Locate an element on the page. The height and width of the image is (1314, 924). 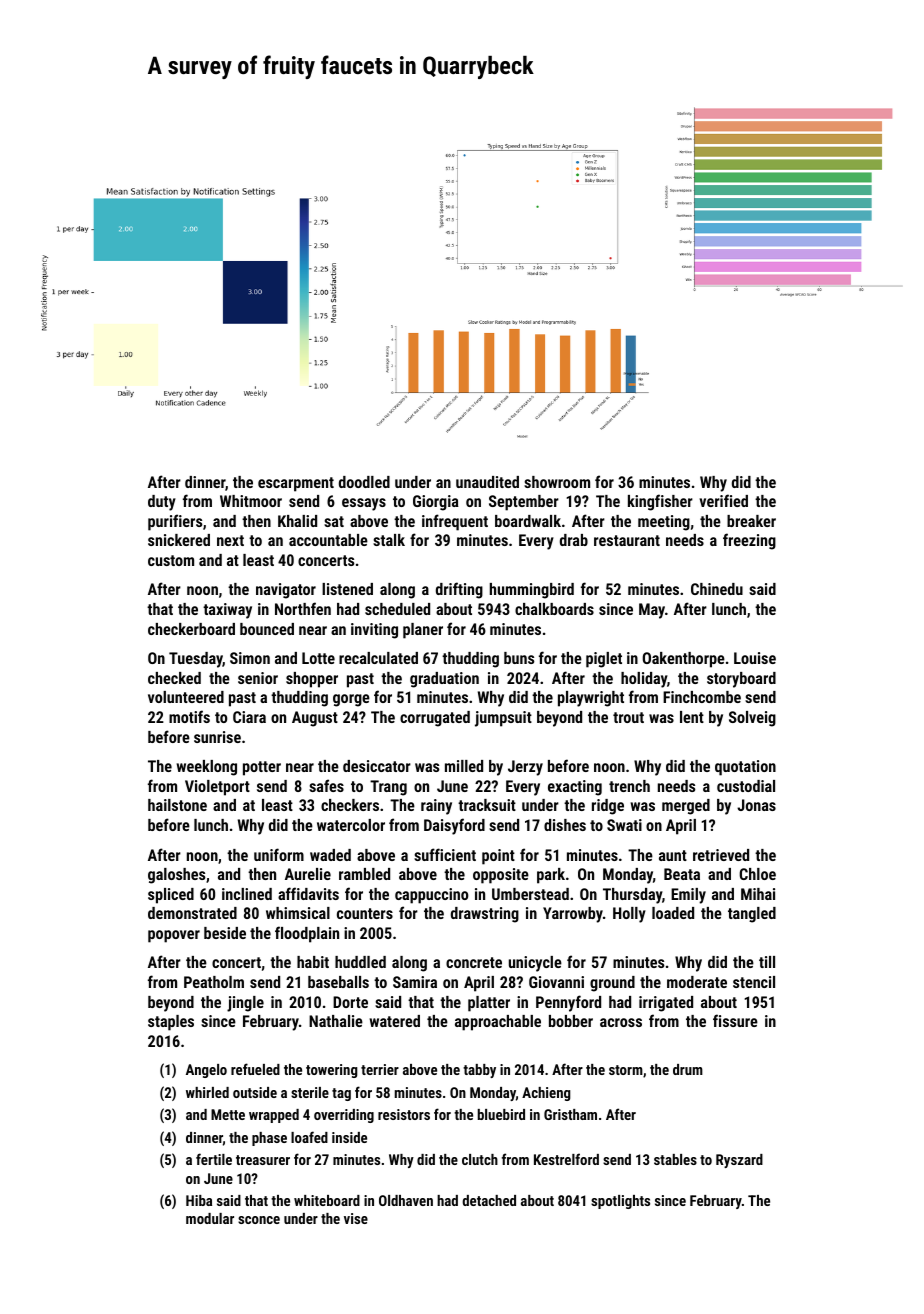
Daisyford is located at coordinates (454, 826).
